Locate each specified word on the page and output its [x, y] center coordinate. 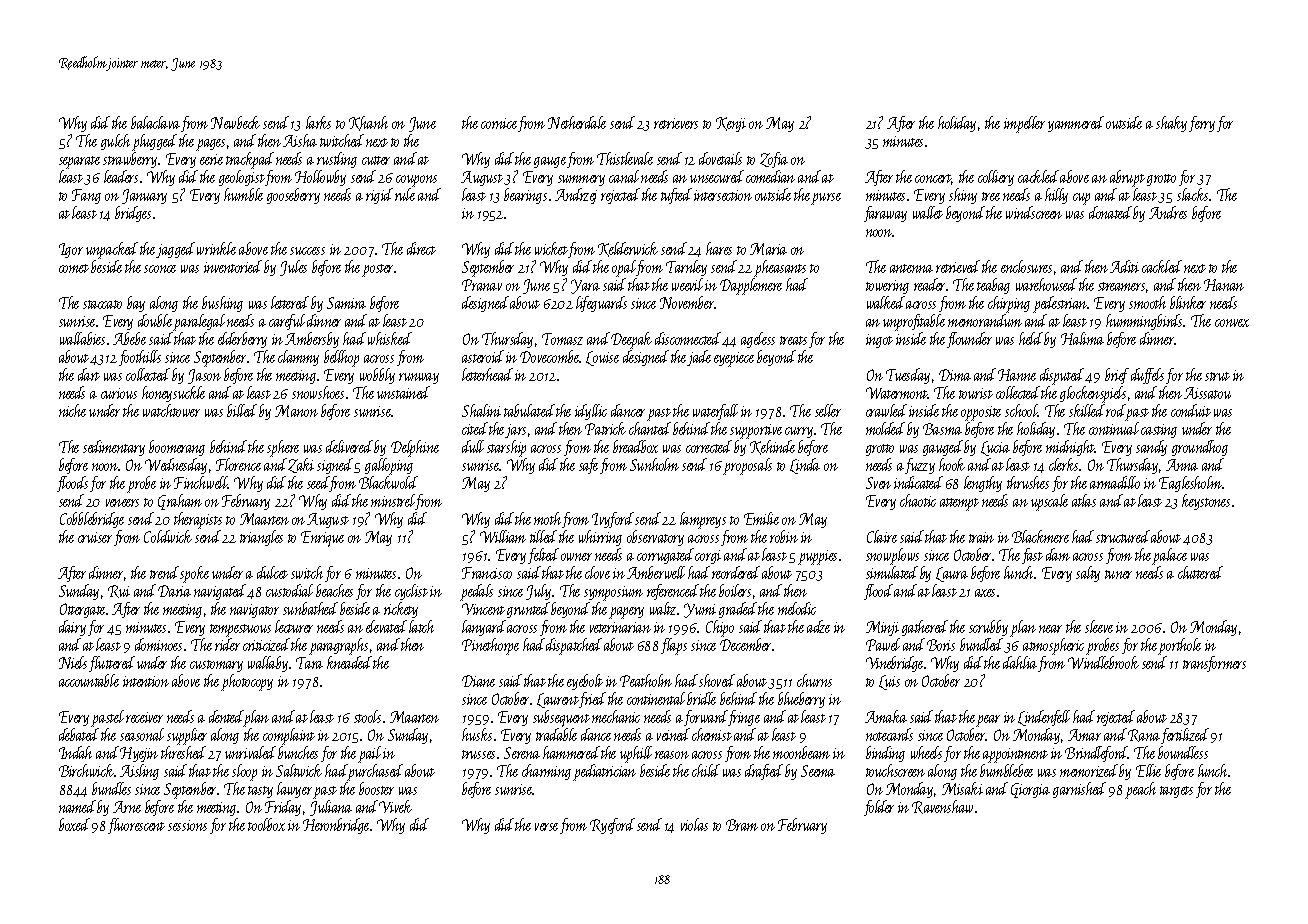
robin [784, 536]
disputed [1062, 376]
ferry [1202, 124]
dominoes [158, 644]
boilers [735, 590]
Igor [71, 250]
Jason [204, 376]
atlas [1084, 500]
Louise [602, 358]
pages [210, 145]
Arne [127, 807]
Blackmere [1040, 536]
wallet [928, 212]
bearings [525, 196]
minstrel [393, 500]
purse [826, 199]
